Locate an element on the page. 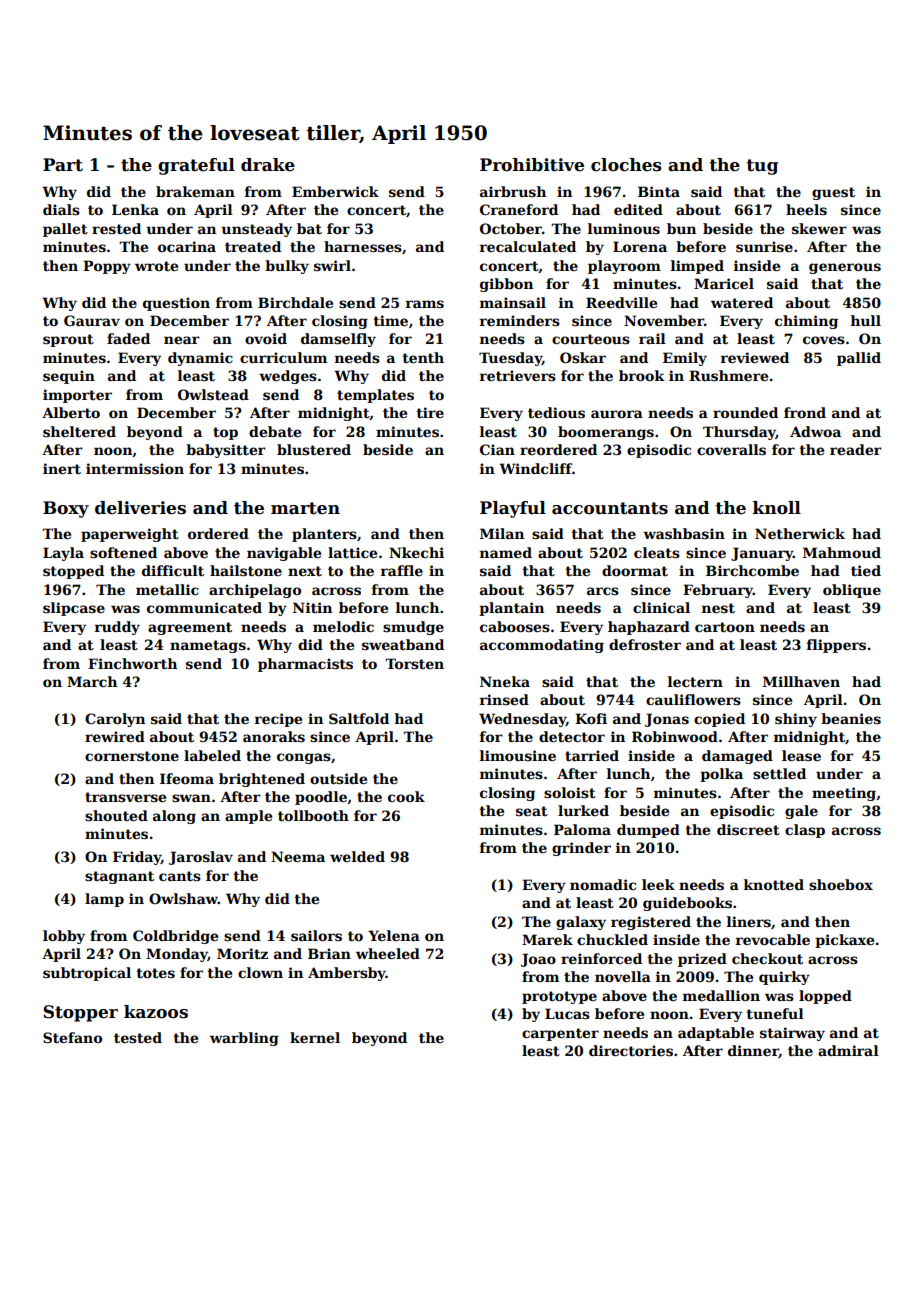  flippers is located at coordinates (836, 646).
